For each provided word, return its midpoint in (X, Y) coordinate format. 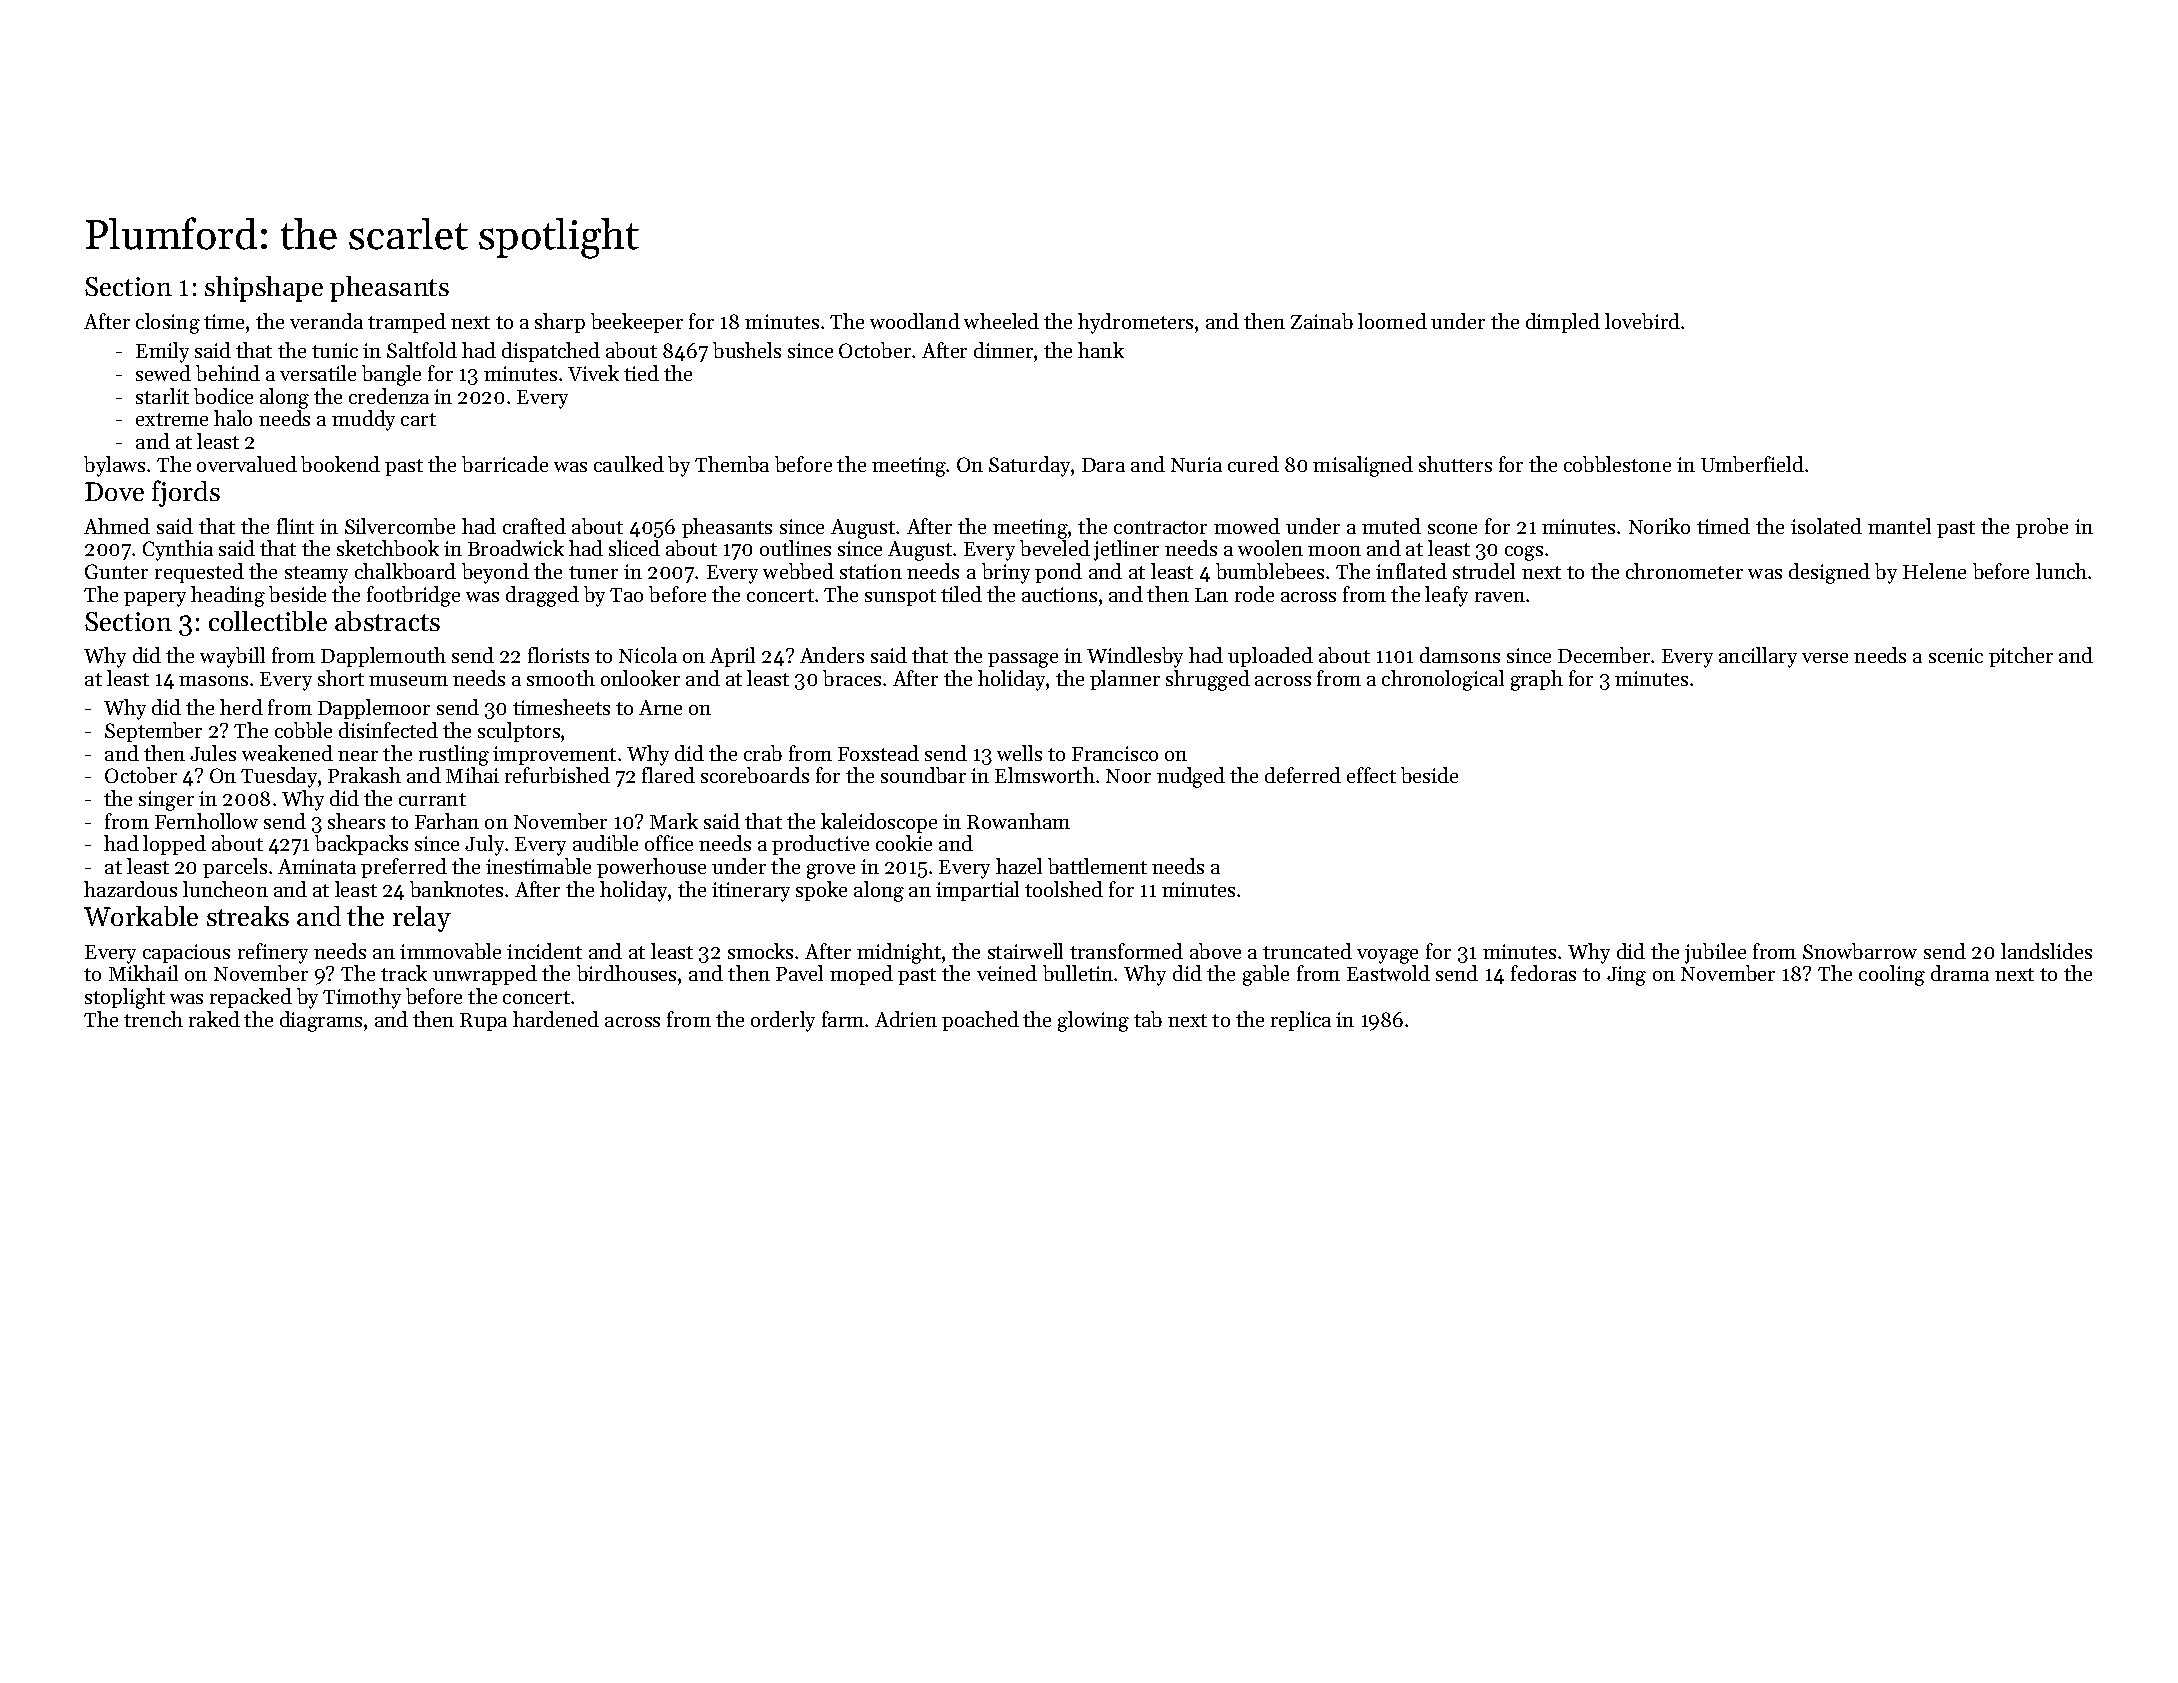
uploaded (1270, 657)
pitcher (2021, 657)
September (153, 732)
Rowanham (1018, 821)
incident (544, 951)
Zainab (1322, 321)
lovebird (1642, 321)
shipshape (264, 289)
